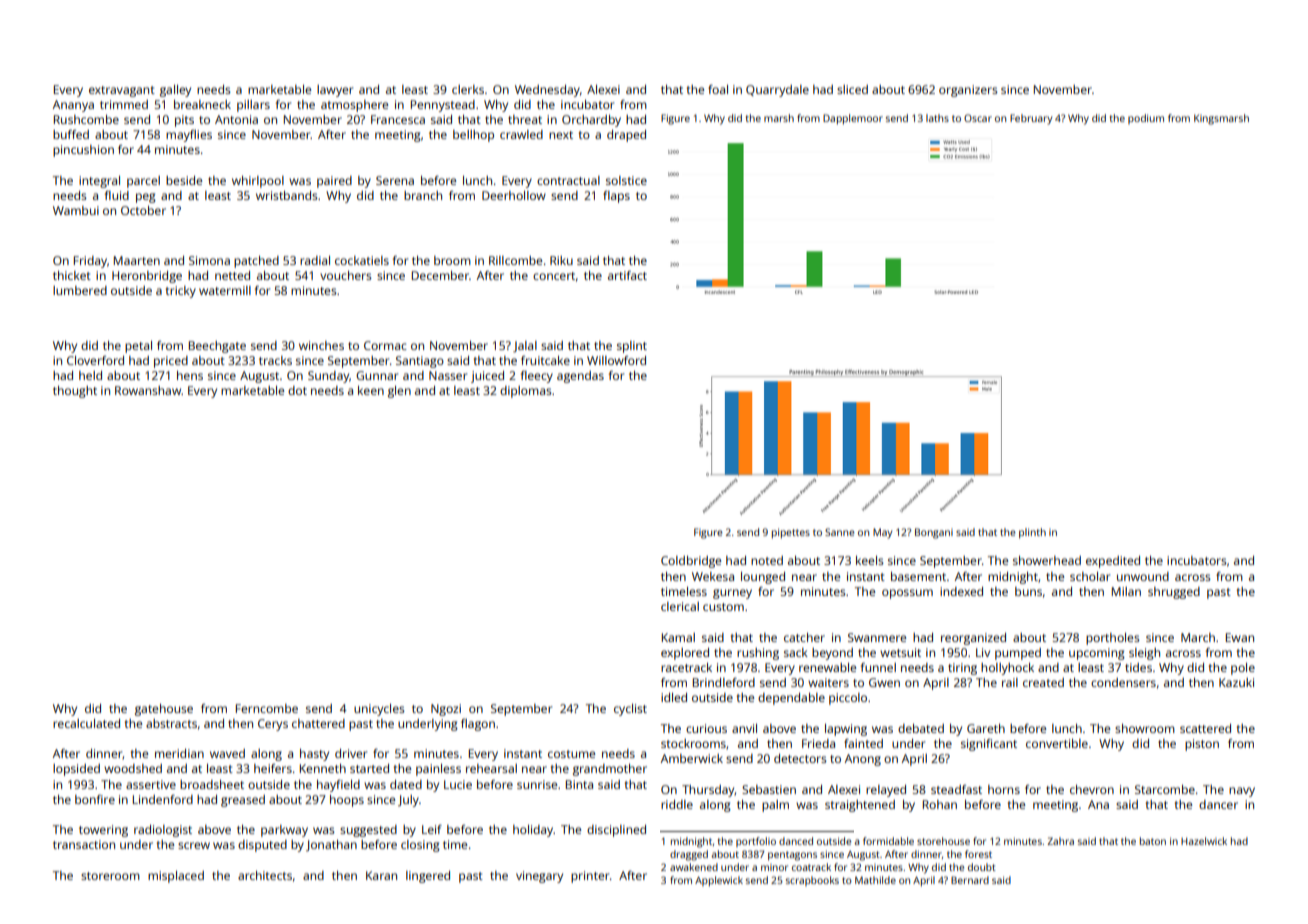 Image resolution: width=1308 pixels, height=924 pixels. What do you see at coordinates (398, 119) in the page?
I see `Francesca` at bounding box center [398, 119].
